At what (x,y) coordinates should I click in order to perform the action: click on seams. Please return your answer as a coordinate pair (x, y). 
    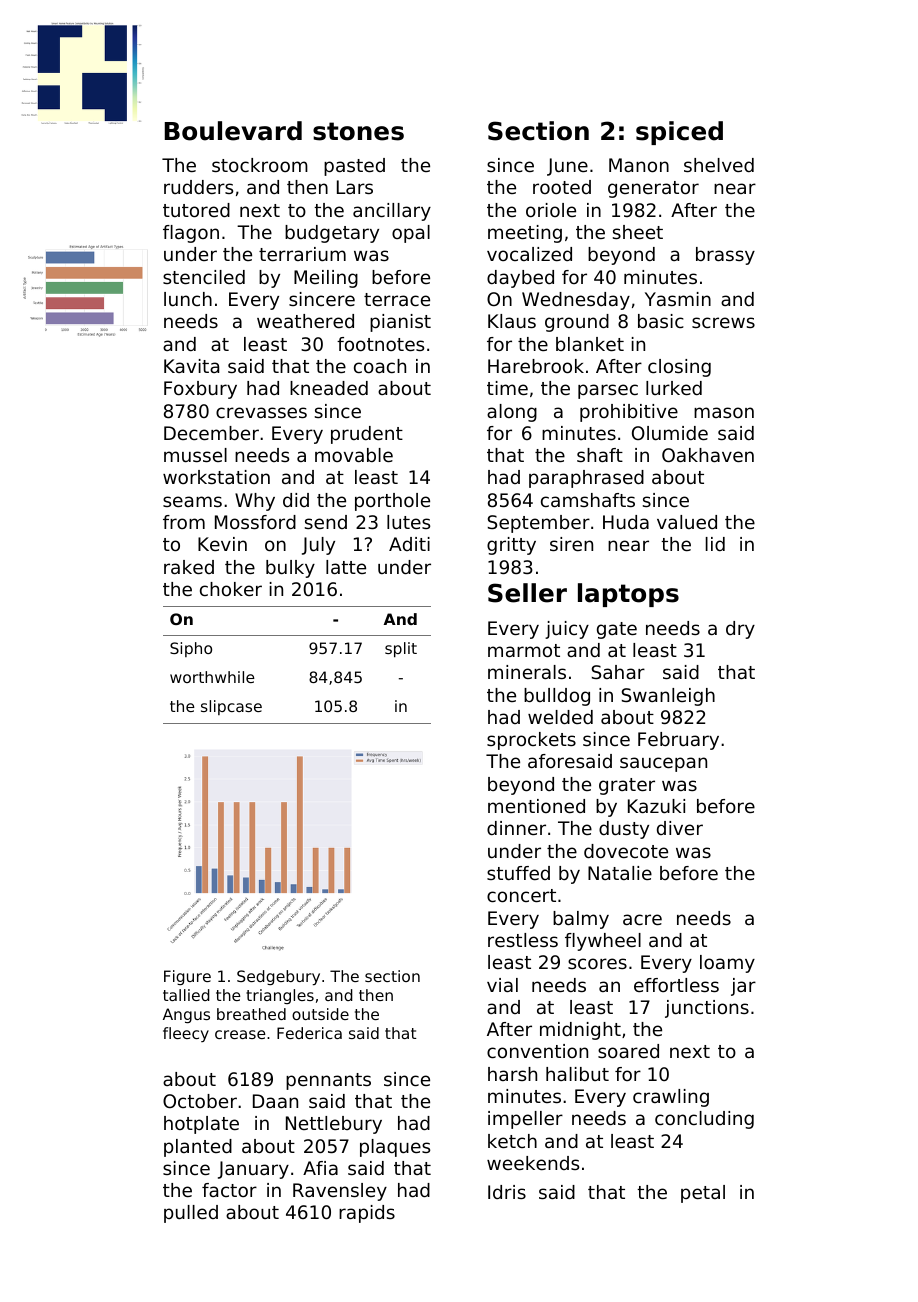
    Looking at the image, I should click on (192, 501).
